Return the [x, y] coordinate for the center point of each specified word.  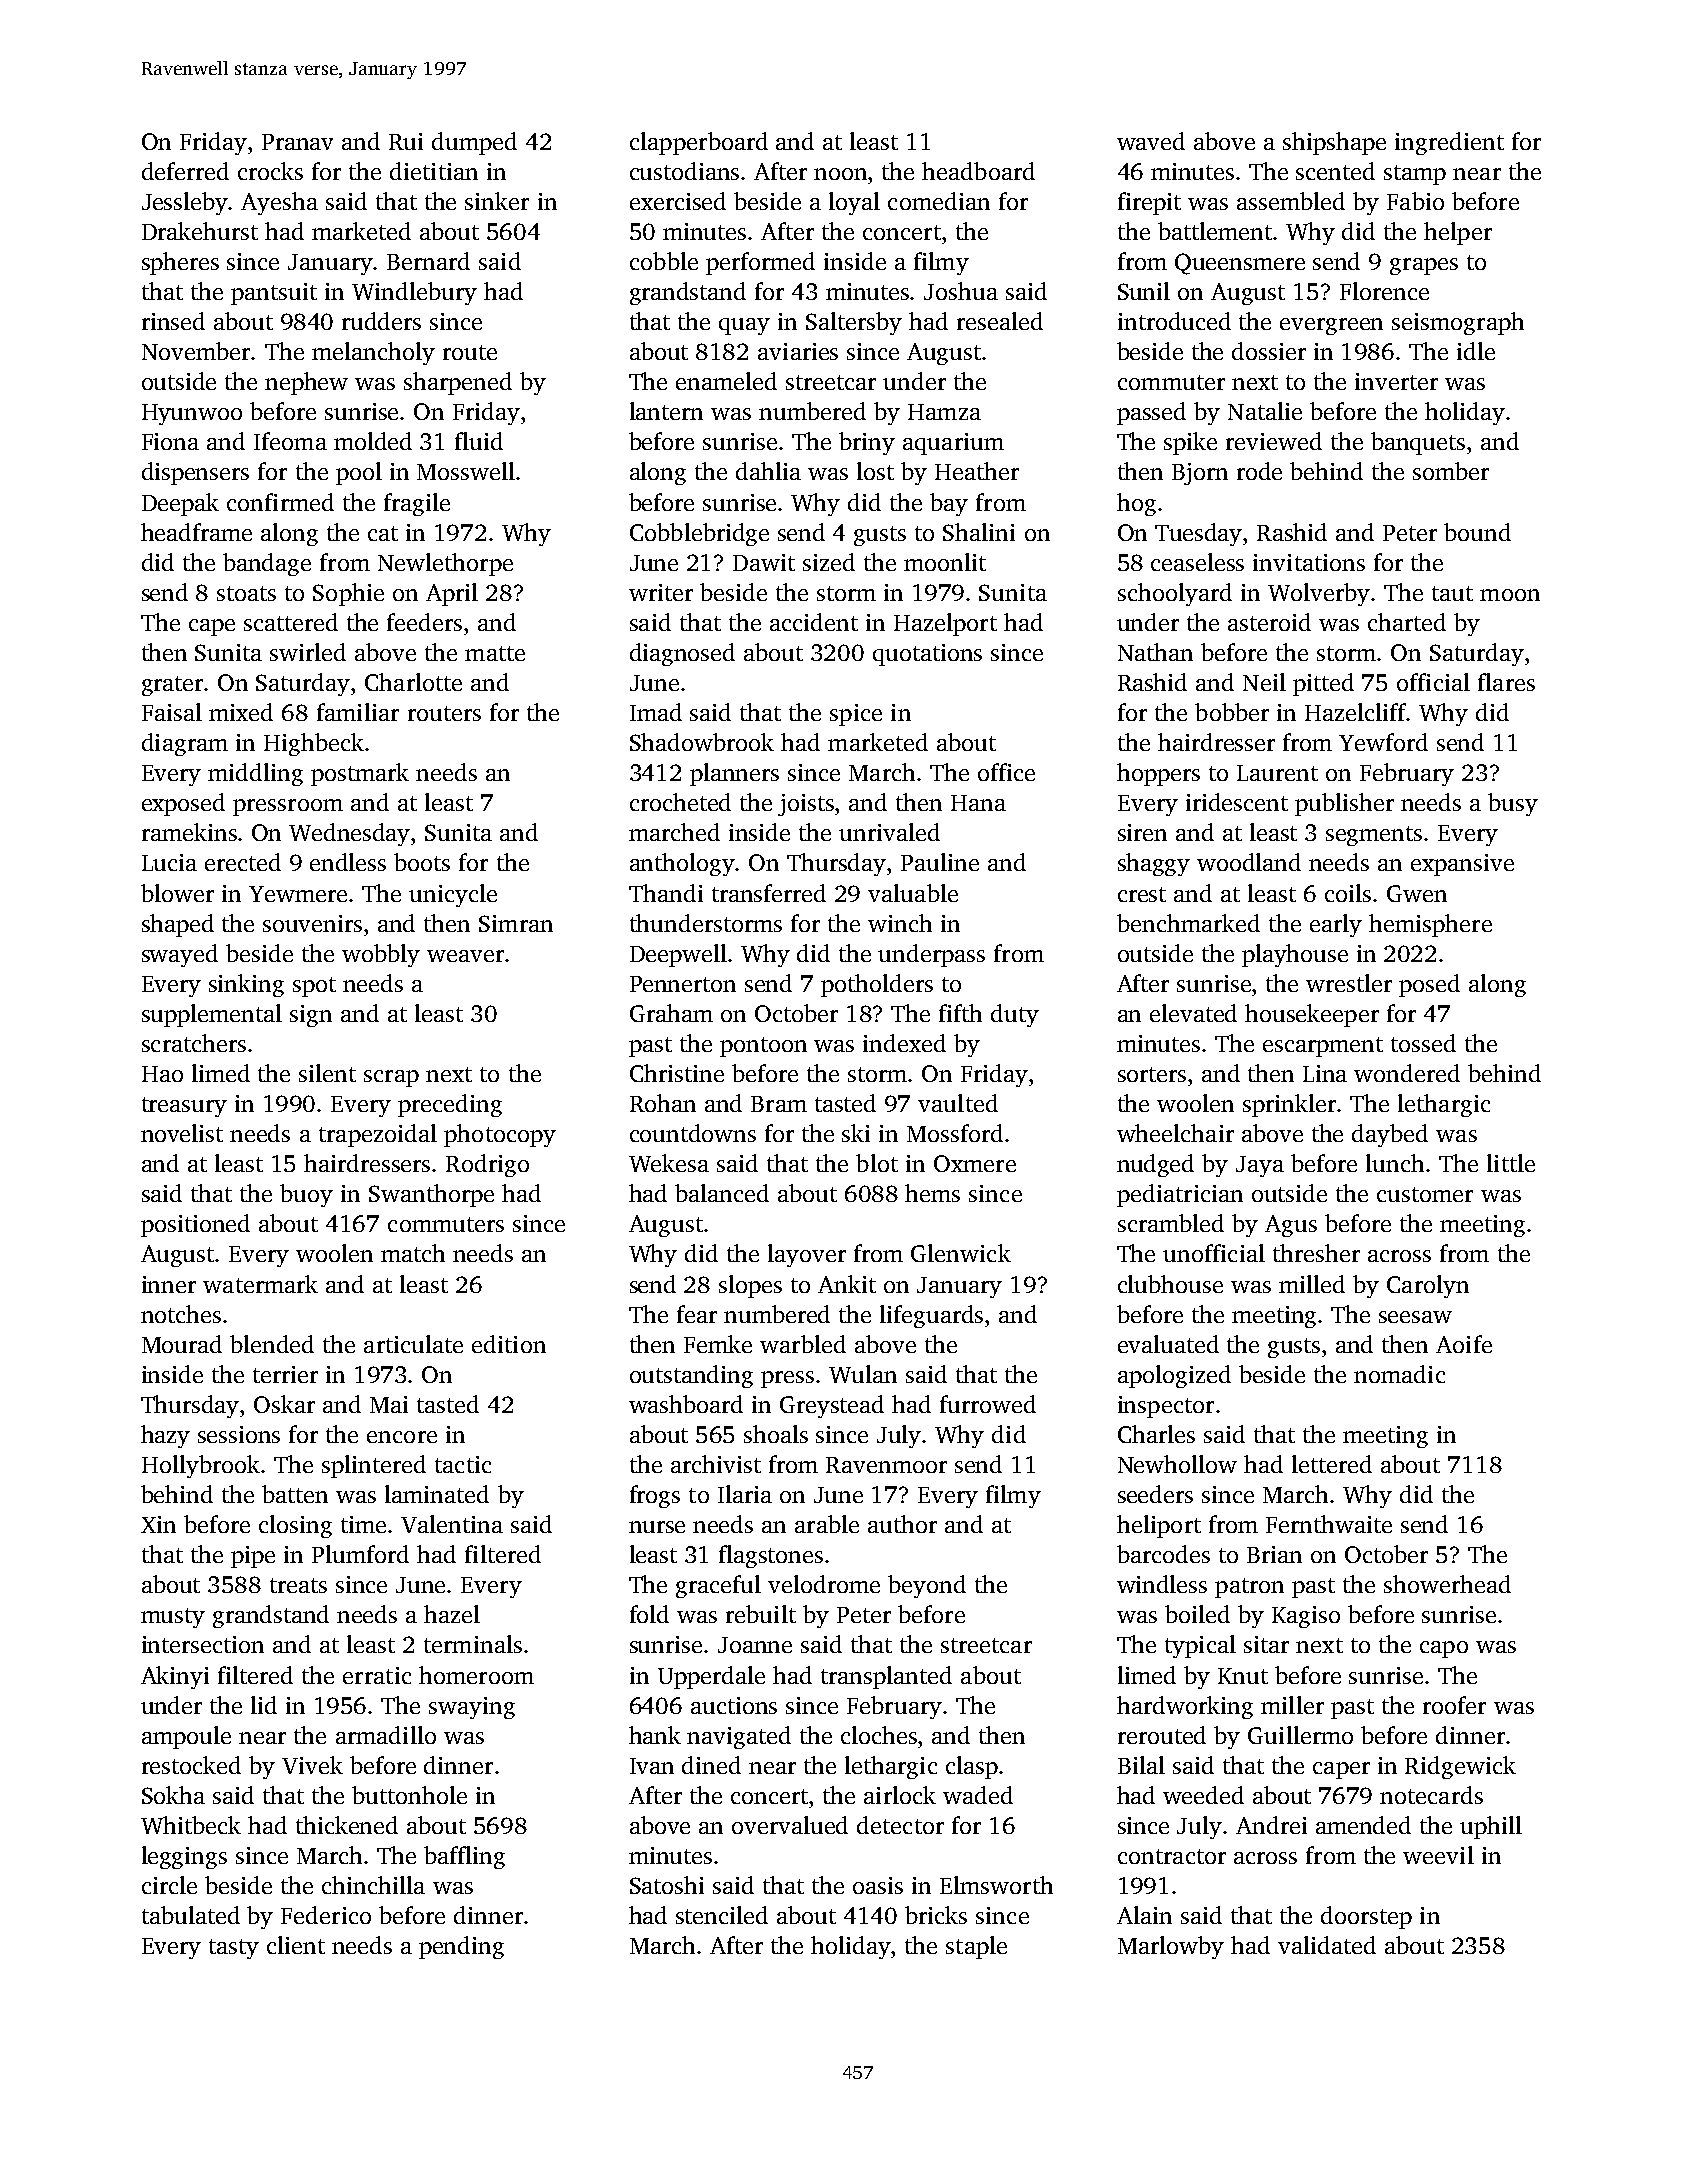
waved [1151, 141]
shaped [178, 925]
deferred [185, 171]
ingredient [1449, 143]
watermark [260, 1284]
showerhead [1447, 1584]
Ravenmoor [886, 1465]
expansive [1462, 865]
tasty [234, 1949]
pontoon [763, 1047]
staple [976, 1947]
